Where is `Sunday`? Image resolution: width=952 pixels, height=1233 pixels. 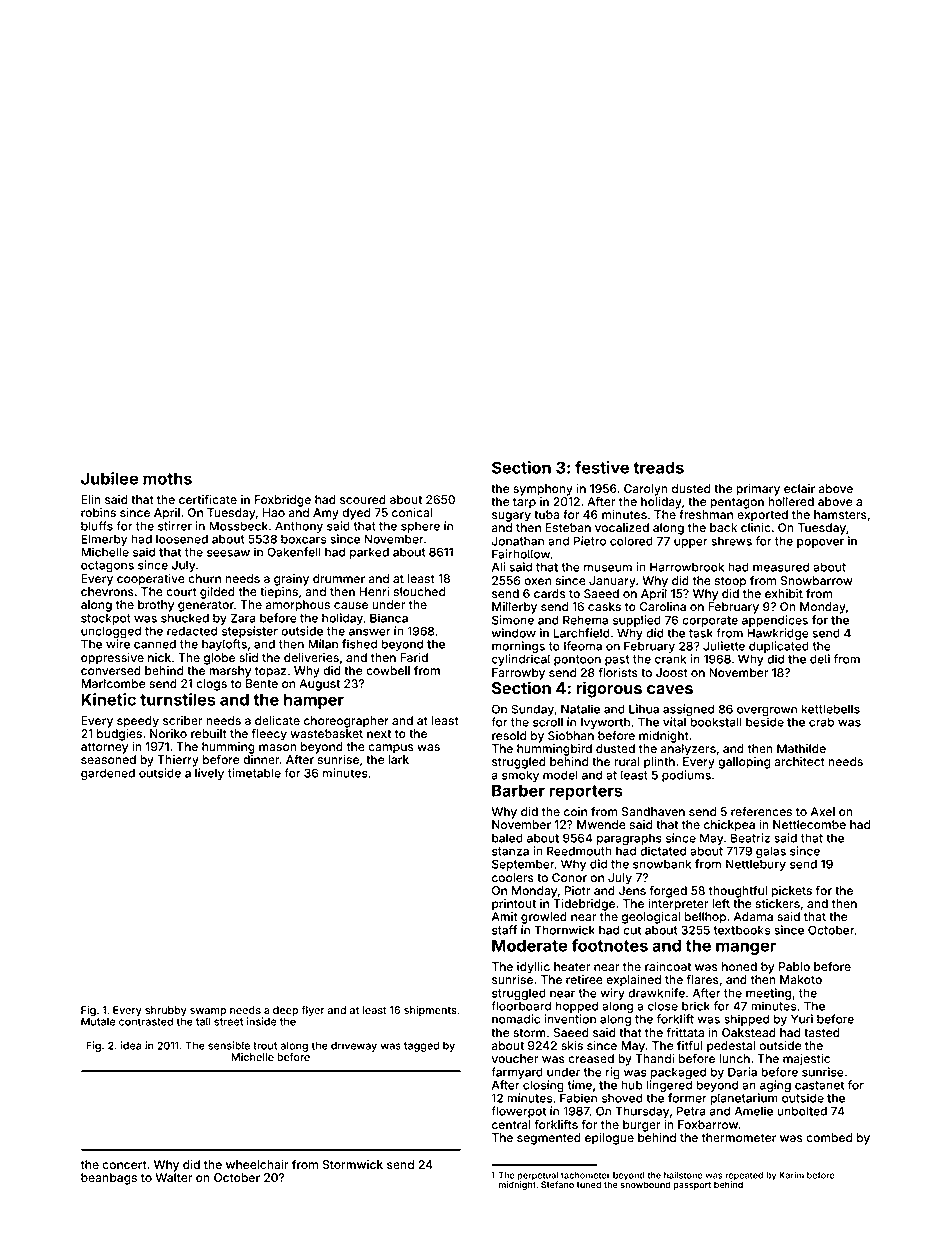
Sunday is located at coordinates (532, 710).
